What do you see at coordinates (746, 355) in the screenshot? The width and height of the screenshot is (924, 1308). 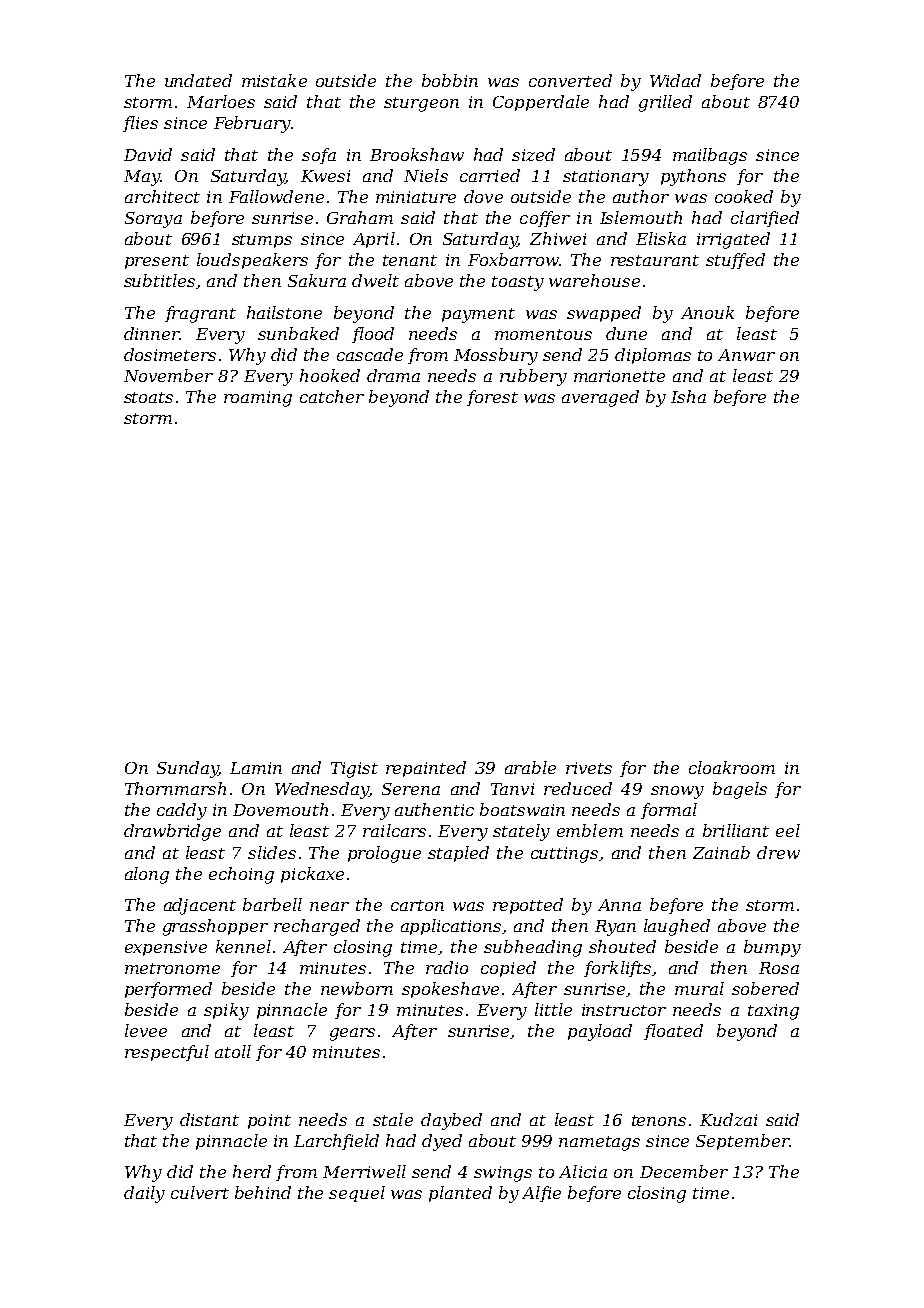 I see `Anwar` at bounding box center [746, 355].
